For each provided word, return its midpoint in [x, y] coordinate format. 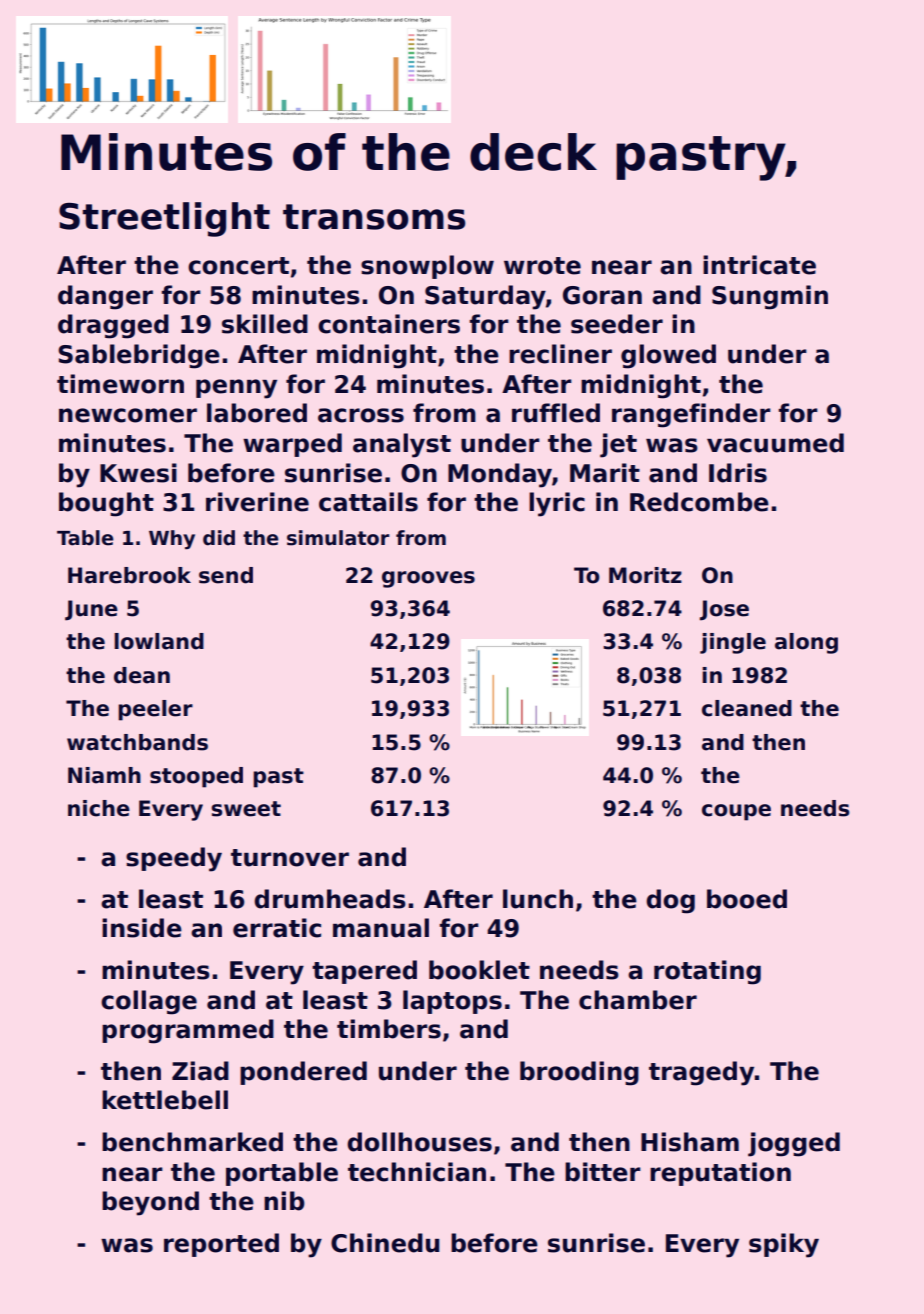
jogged [794, 1144]
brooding [579, 1073]
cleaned [747, 708]
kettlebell [165, 1100]
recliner [560, 354]
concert [238, 266]
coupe [736, 812]
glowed [668, 356]
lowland [159, 641]
